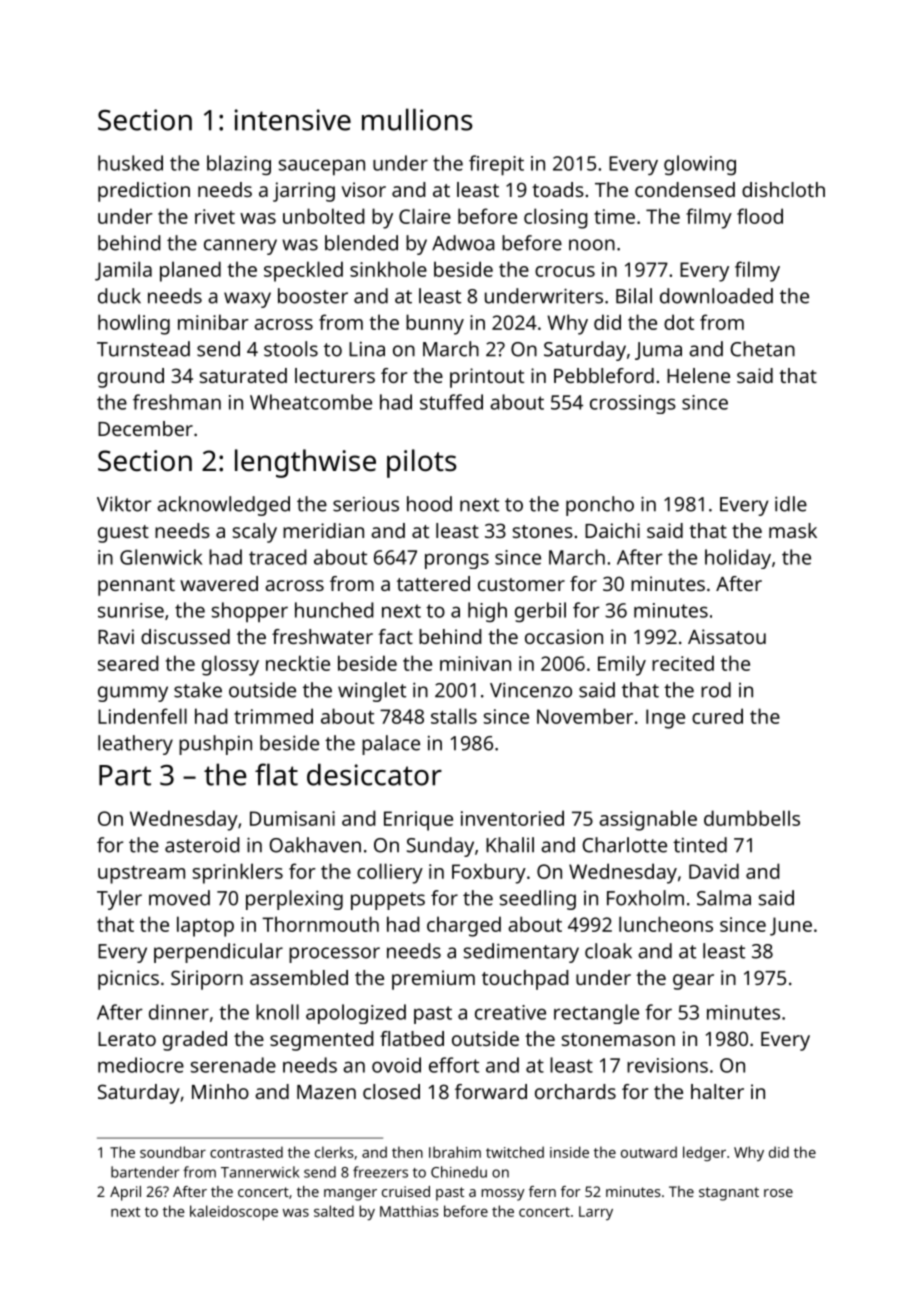 The width and height of the screenshot is (924, 1308). What do you see at coordinates (752, 818) in the screenshot?
I see `dumbbells` at bounding box center [752, 818].
